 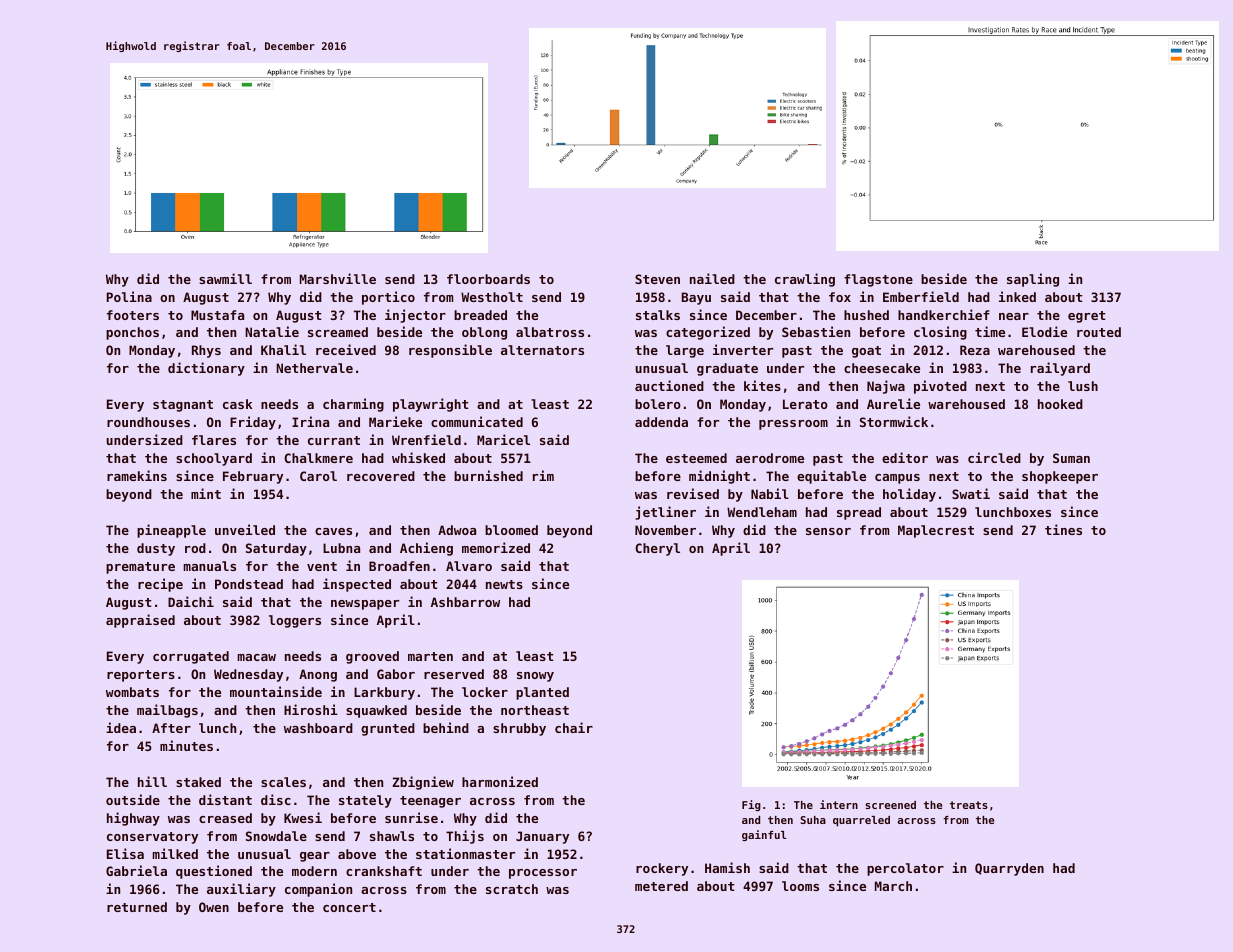 What do you see at coordinates (357, 585) in the page?
I see `inspected` at bounding box center [357, 585].
